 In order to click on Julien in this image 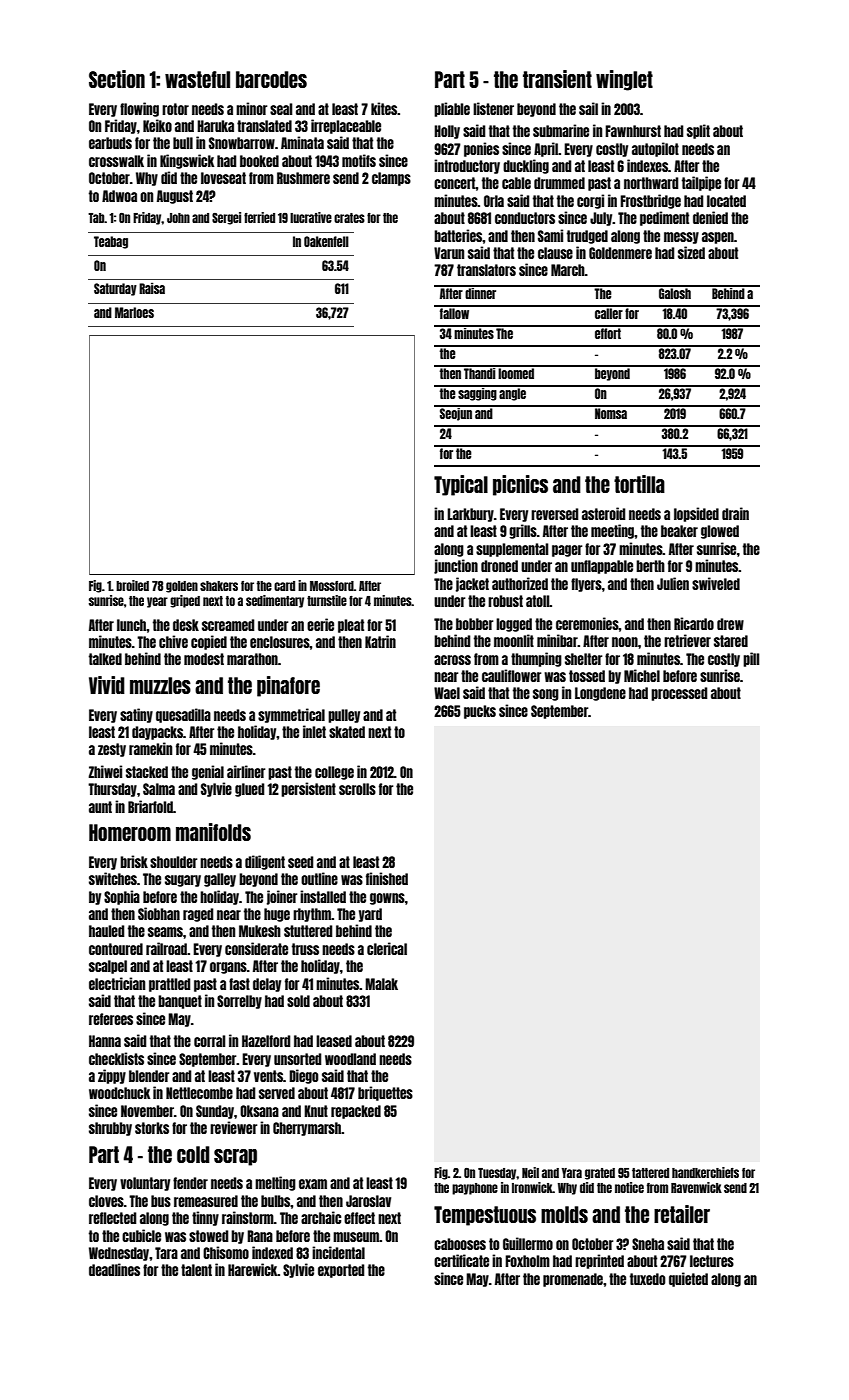, I will do `click(673, 583)`.
